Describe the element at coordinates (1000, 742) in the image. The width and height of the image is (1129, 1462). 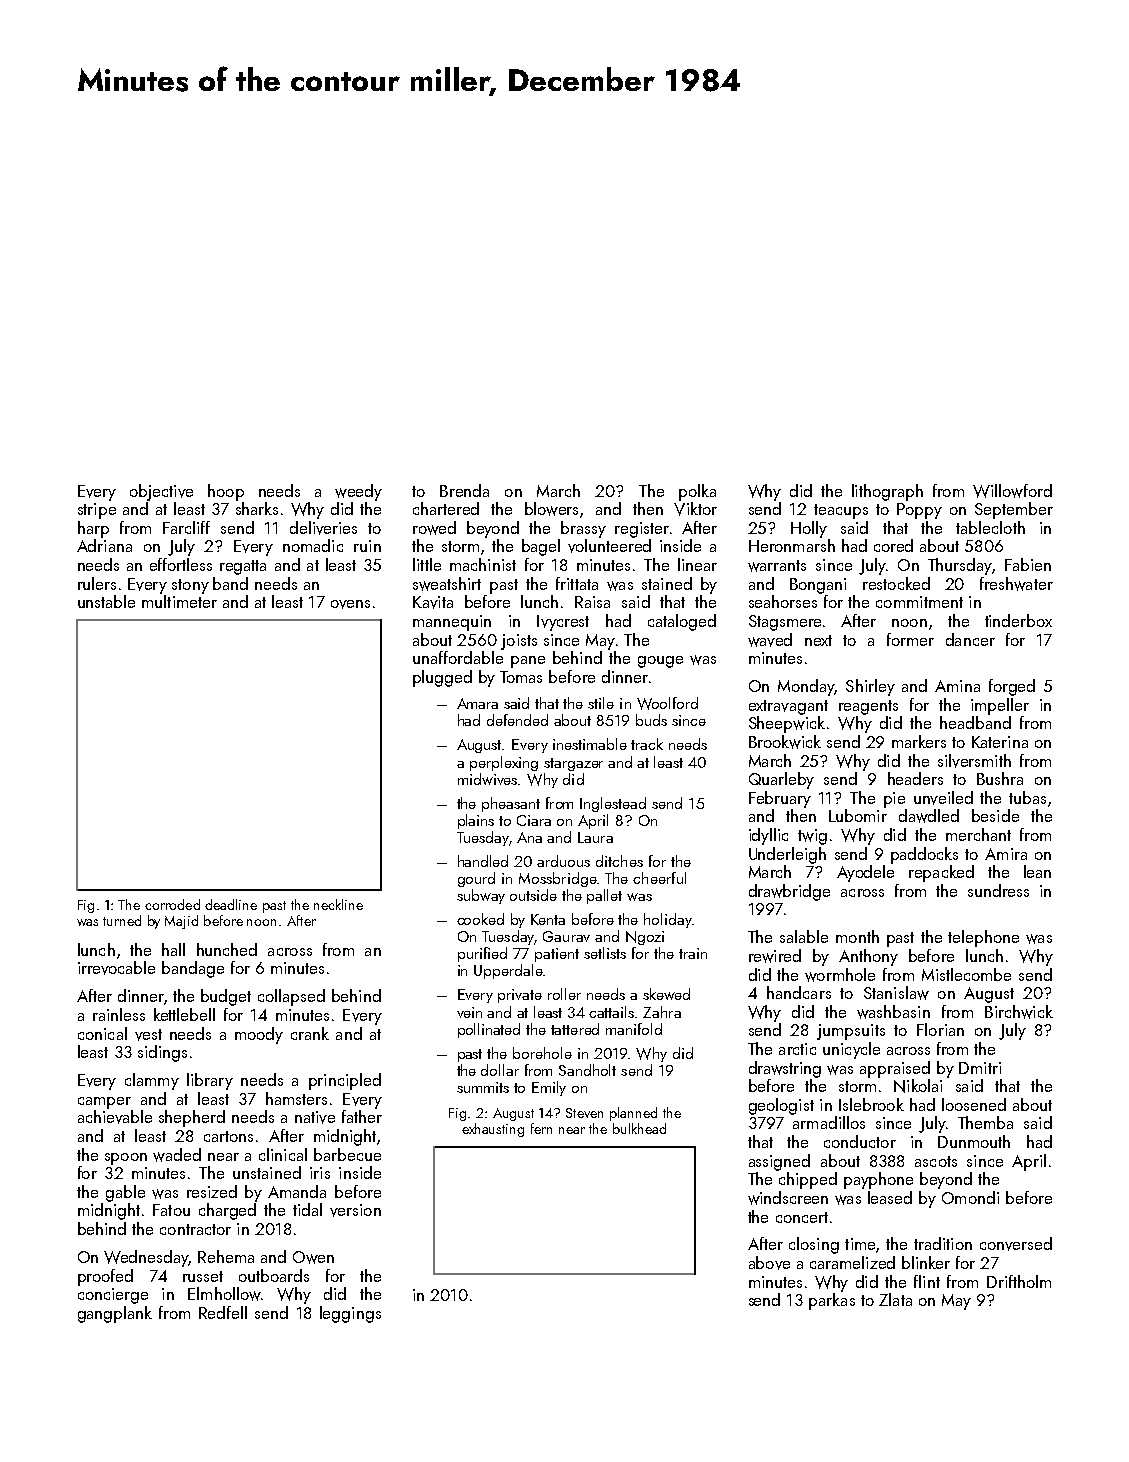
I see `Katerina` at that location.
